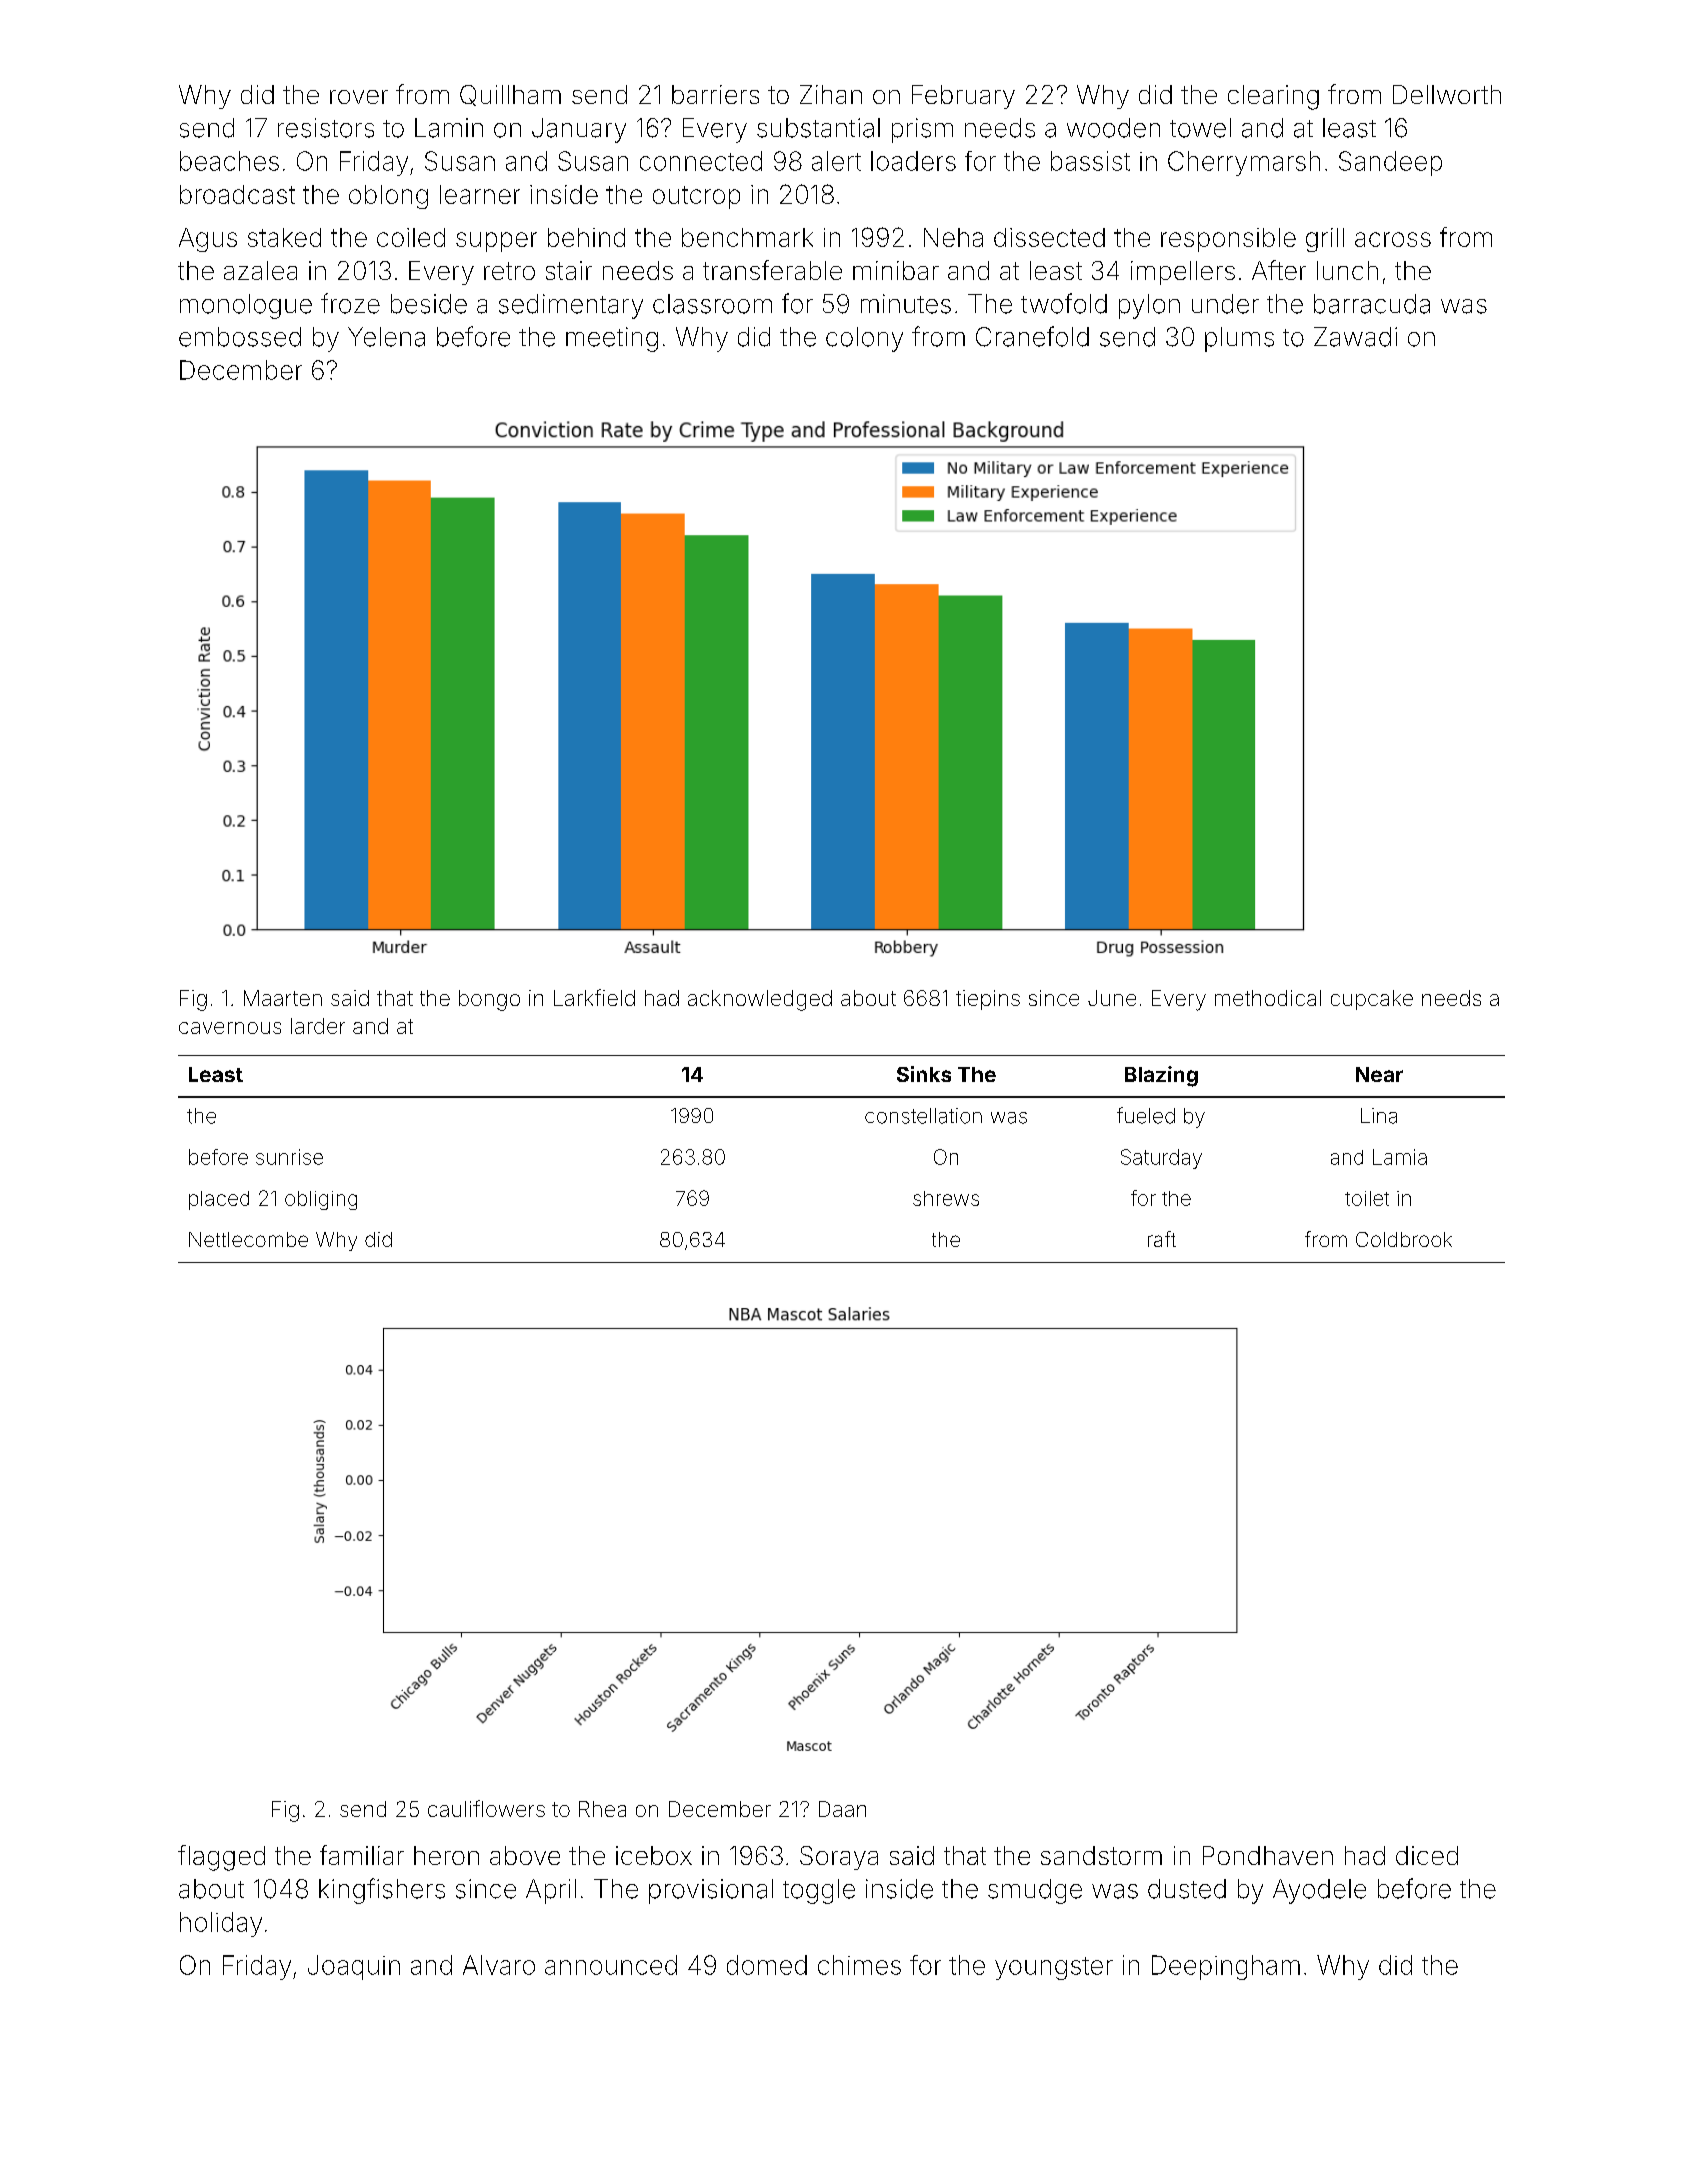 The width and height of the screenshot is (1683, 2178). Describe the element at coordinates (510, 95) in the screenshot. I see `Quillham` at that location.
